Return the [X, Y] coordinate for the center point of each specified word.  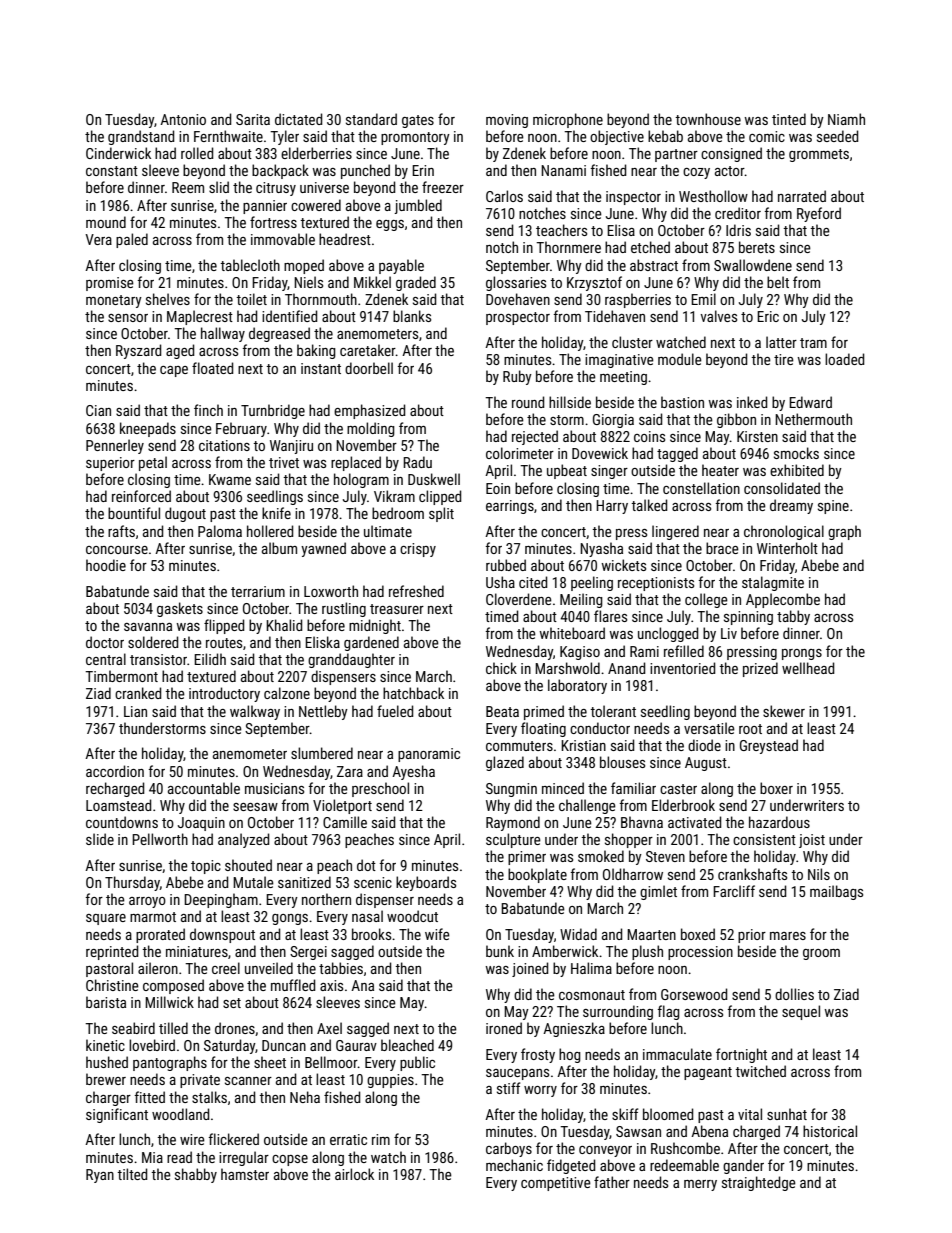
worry [540, 1091]
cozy [696, 173]
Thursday [132, 883]
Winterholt [787, 548]
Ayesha [413, 772]
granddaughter [351, 660]
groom [821, 954]
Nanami [563, 170]
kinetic [105, 1045]
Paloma [220, 531]
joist [812, 841]
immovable [283, 239]
